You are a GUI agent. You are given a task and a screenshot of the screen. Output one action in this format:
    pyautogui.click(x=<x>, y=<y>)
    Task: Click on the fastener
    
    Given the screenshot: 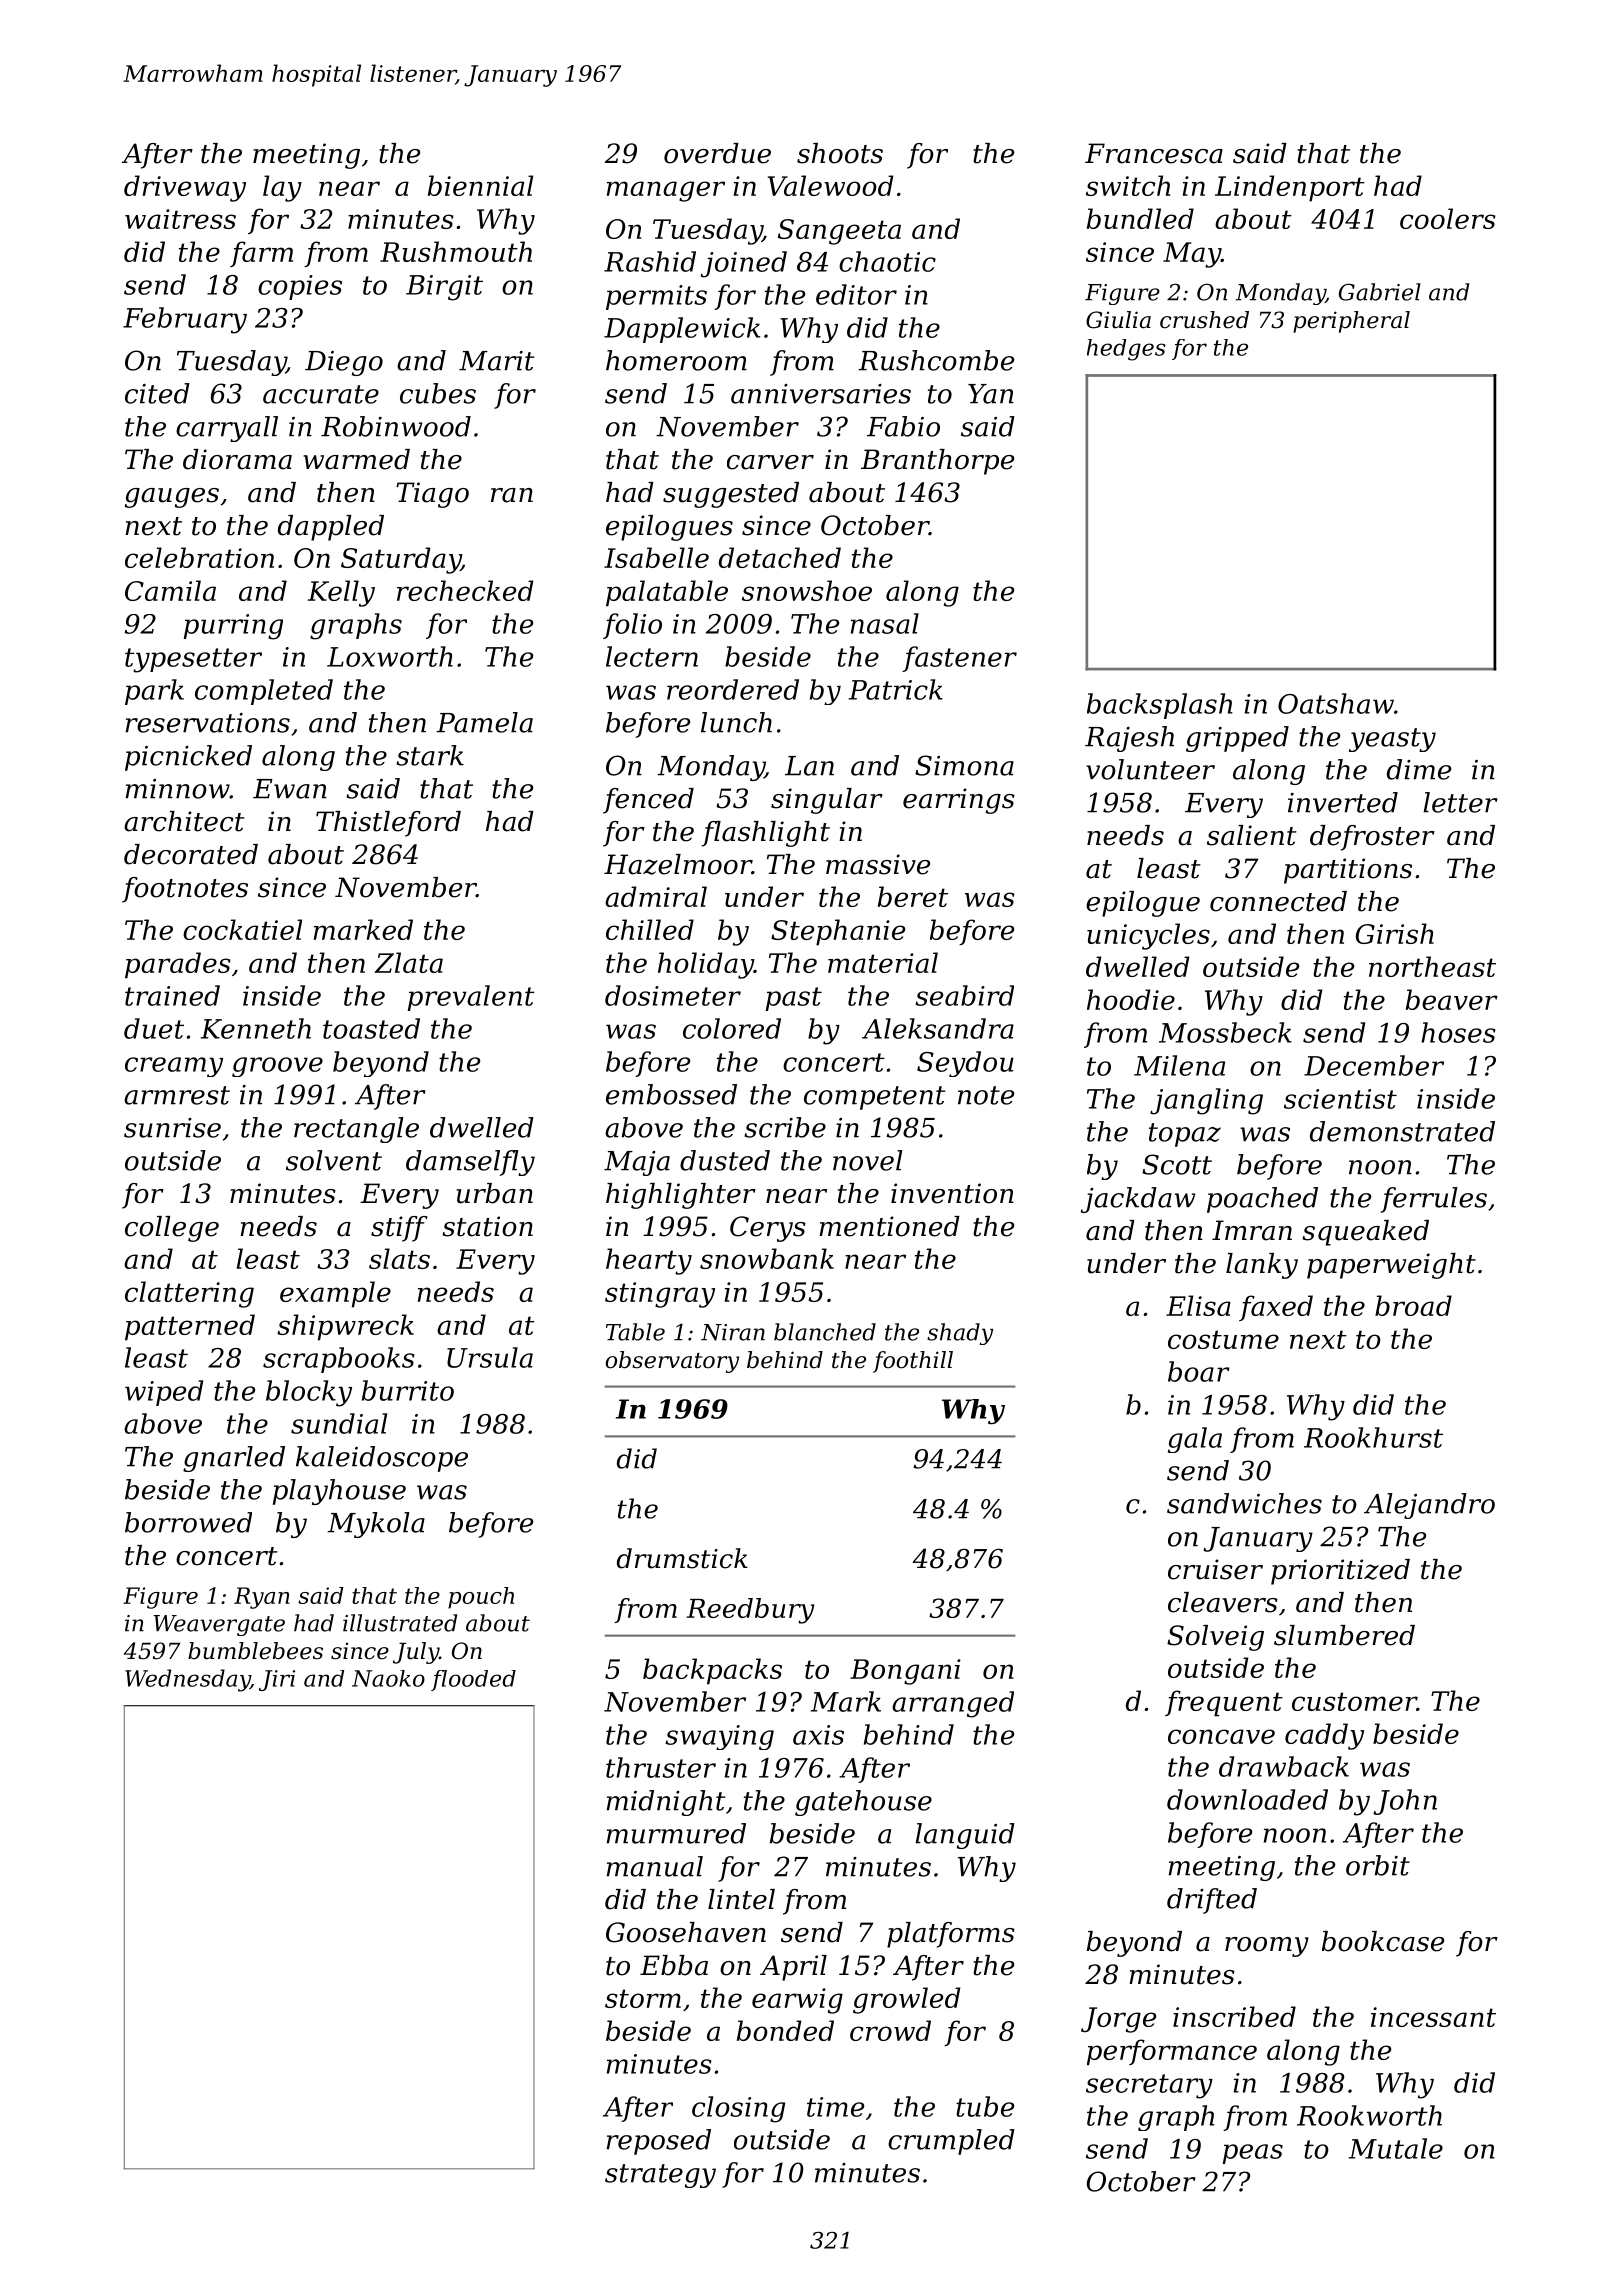 What is the action you would take?
    pyautogui.click(x=959, y=659)
